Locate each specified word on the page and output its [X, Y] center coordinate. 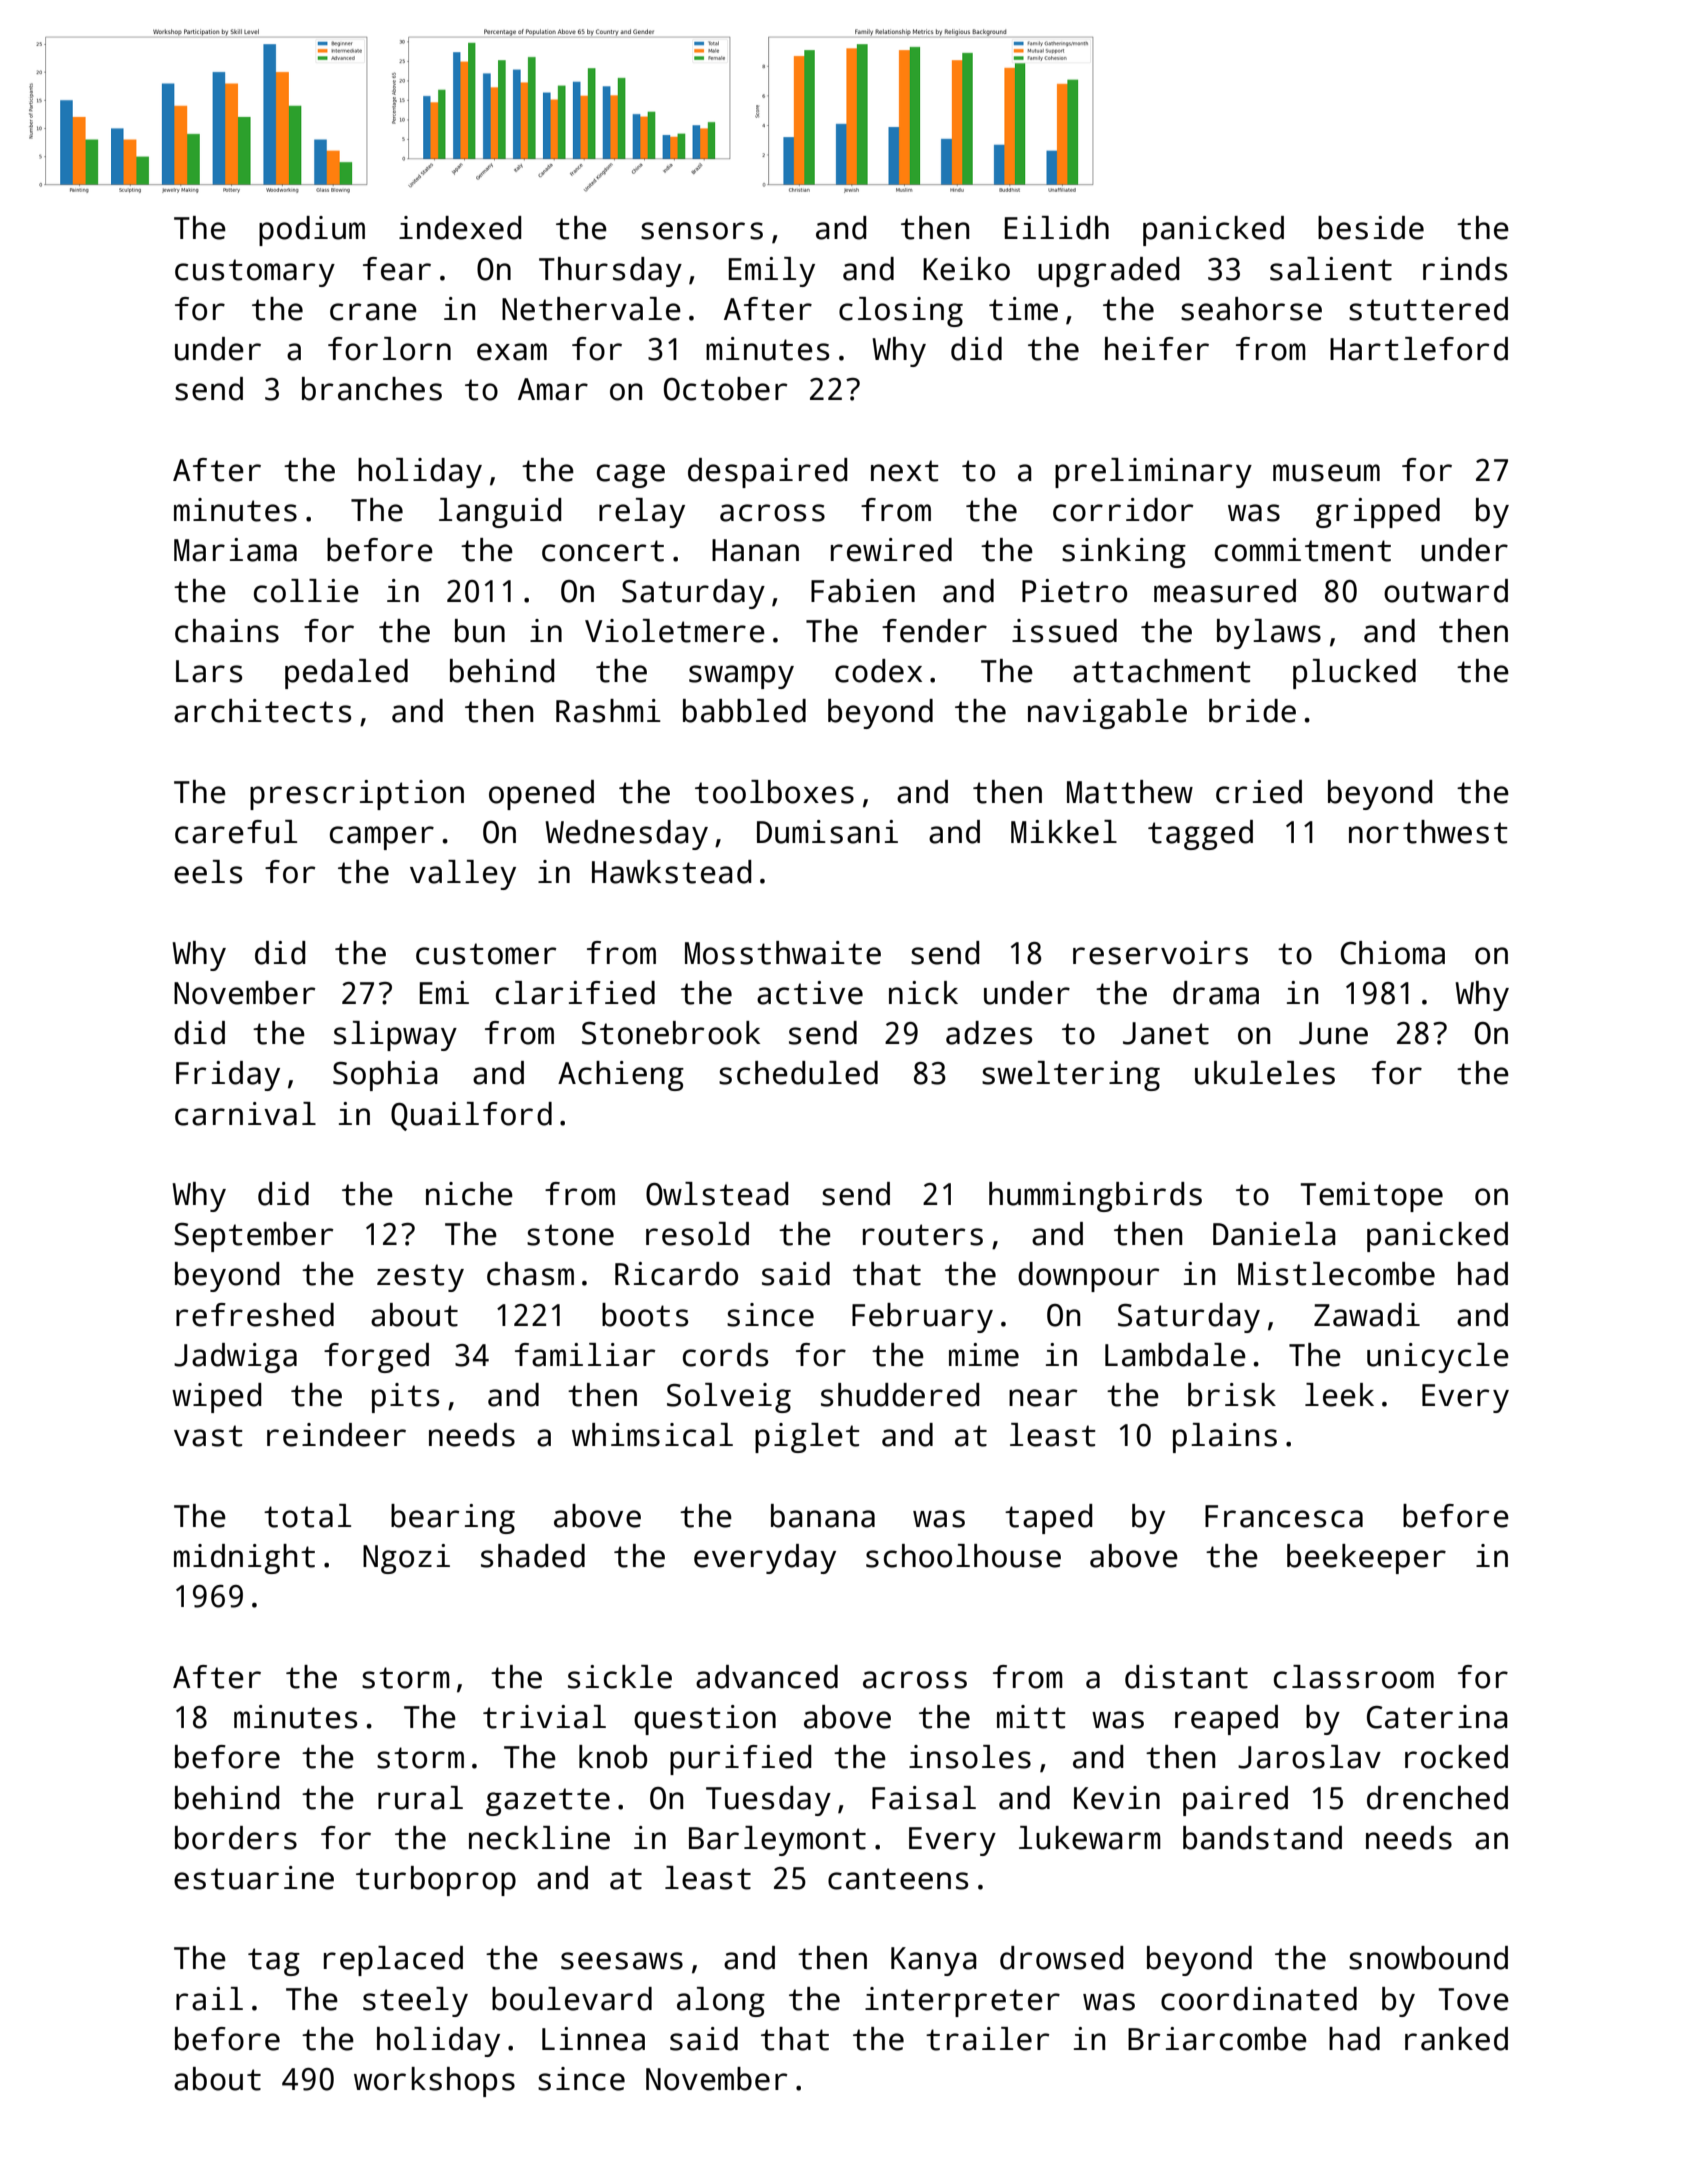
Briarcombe [1217, 2039]
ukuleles [1265, 1073]
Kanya [934, 1961]
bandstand [1262, 1838]
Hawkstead [671, 872]
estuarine [254, 1878]
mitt [1031, 1717]
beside [1371, 228]
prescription [357, 795]
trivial [544, 1717]
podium [312, 231]
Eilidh [1057, 228]
